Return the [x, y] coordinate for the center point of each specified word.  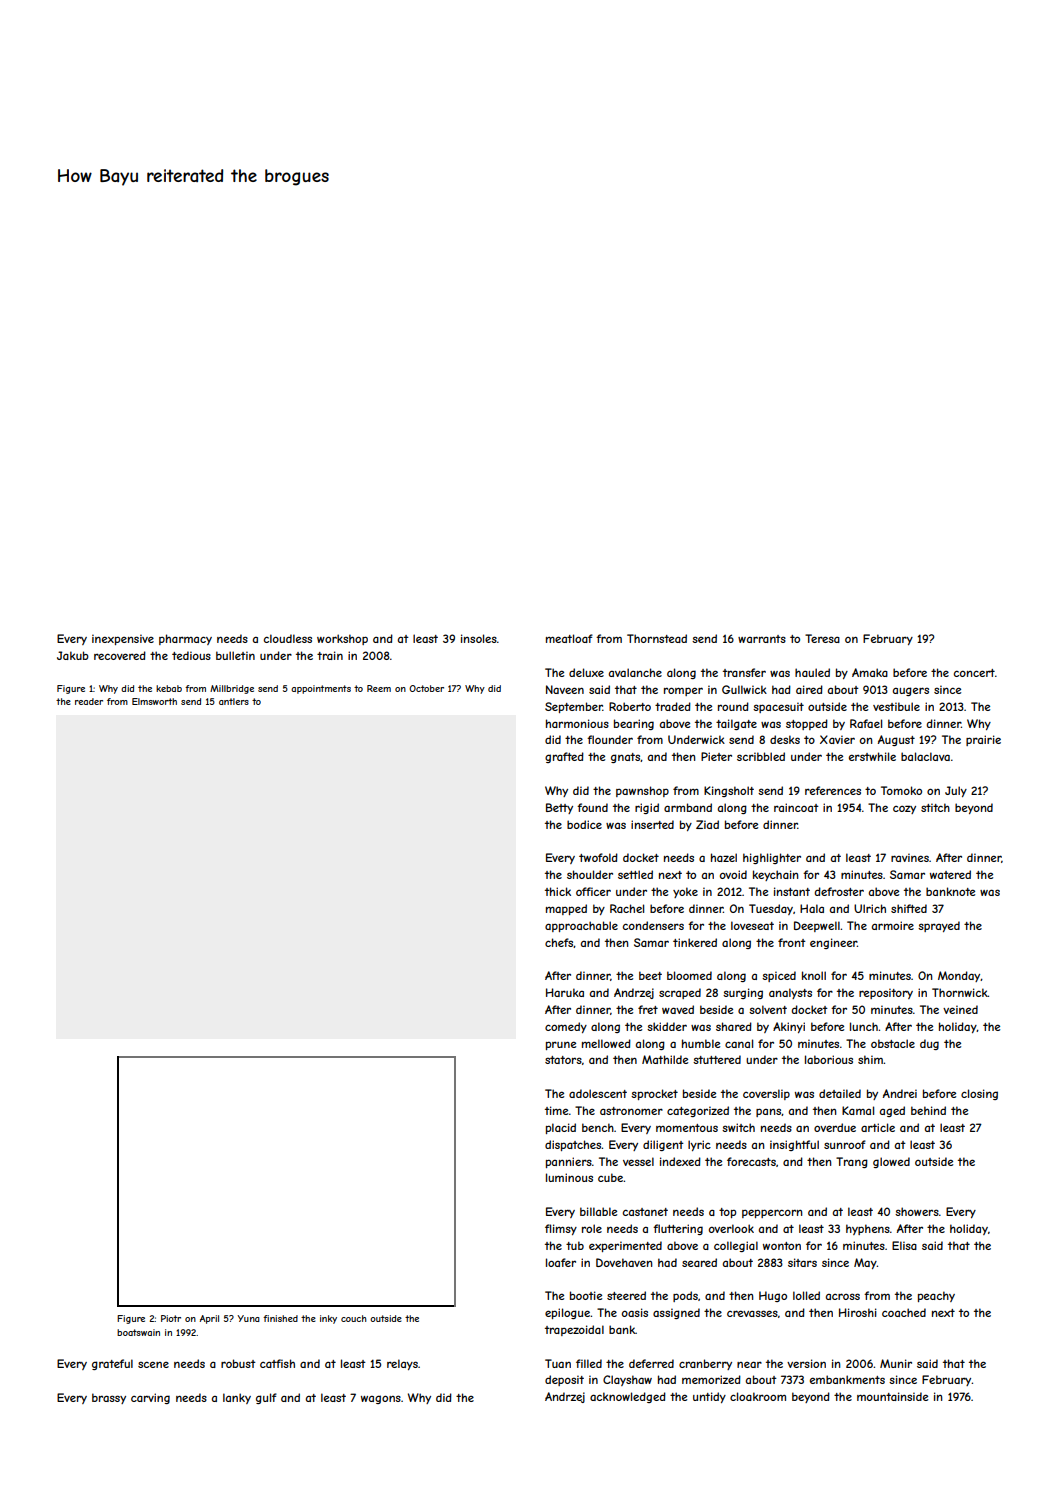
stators [563, 1060]
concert [974, 673]
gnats [625, 758]
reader [89, 701]
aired [809, 689]
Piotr [171, 1318]
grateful [112, 1364]
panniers [569, 1162]
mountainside [892, 1396]
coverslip [766, 1094]
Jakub [73, 655]
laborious [829, 1059]
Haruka [565, 992]
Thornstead [657, 638]
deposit [564, 1380]
